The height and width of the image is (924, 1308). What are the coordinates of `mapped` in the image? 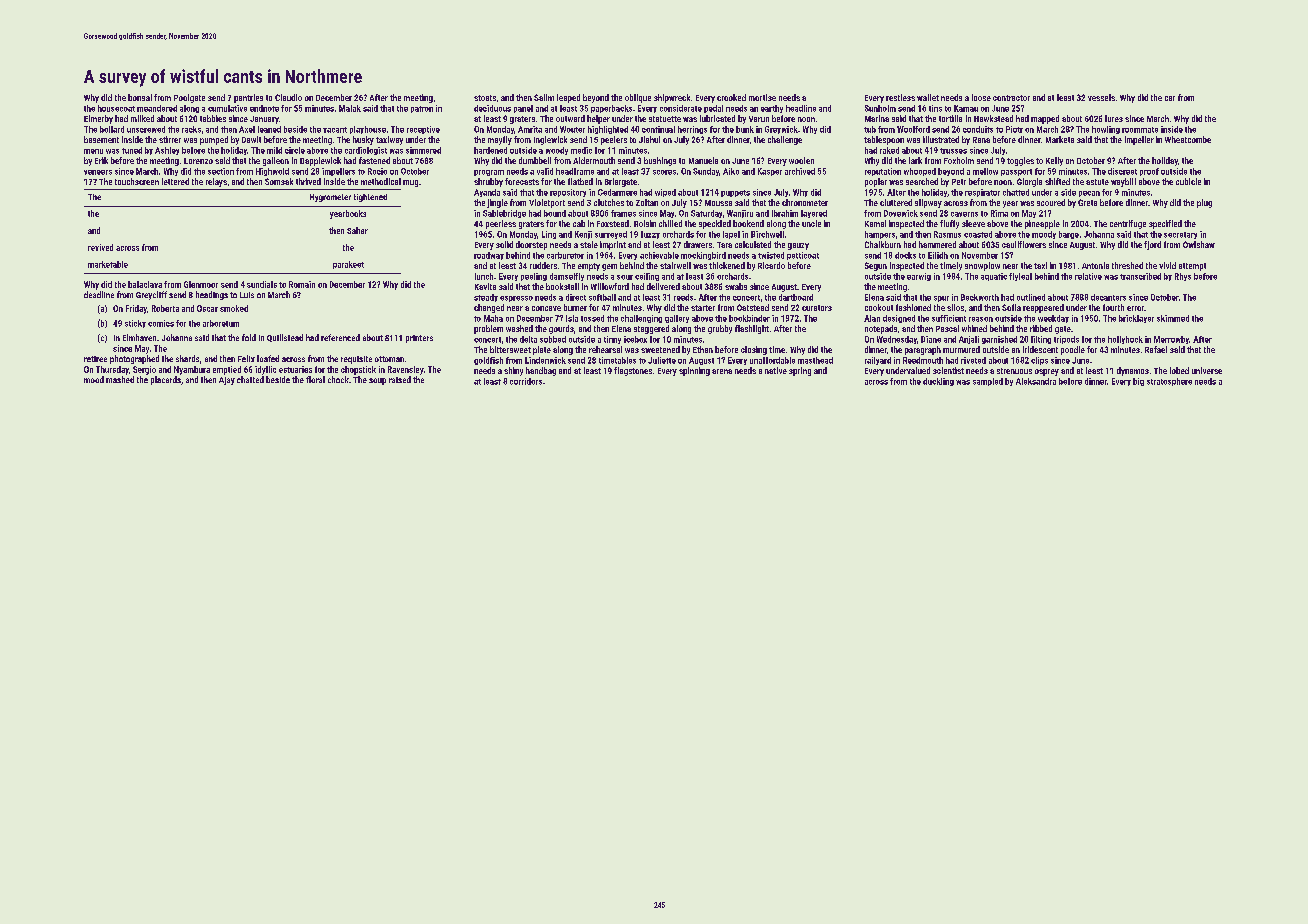 It's located at (1045, 119).
